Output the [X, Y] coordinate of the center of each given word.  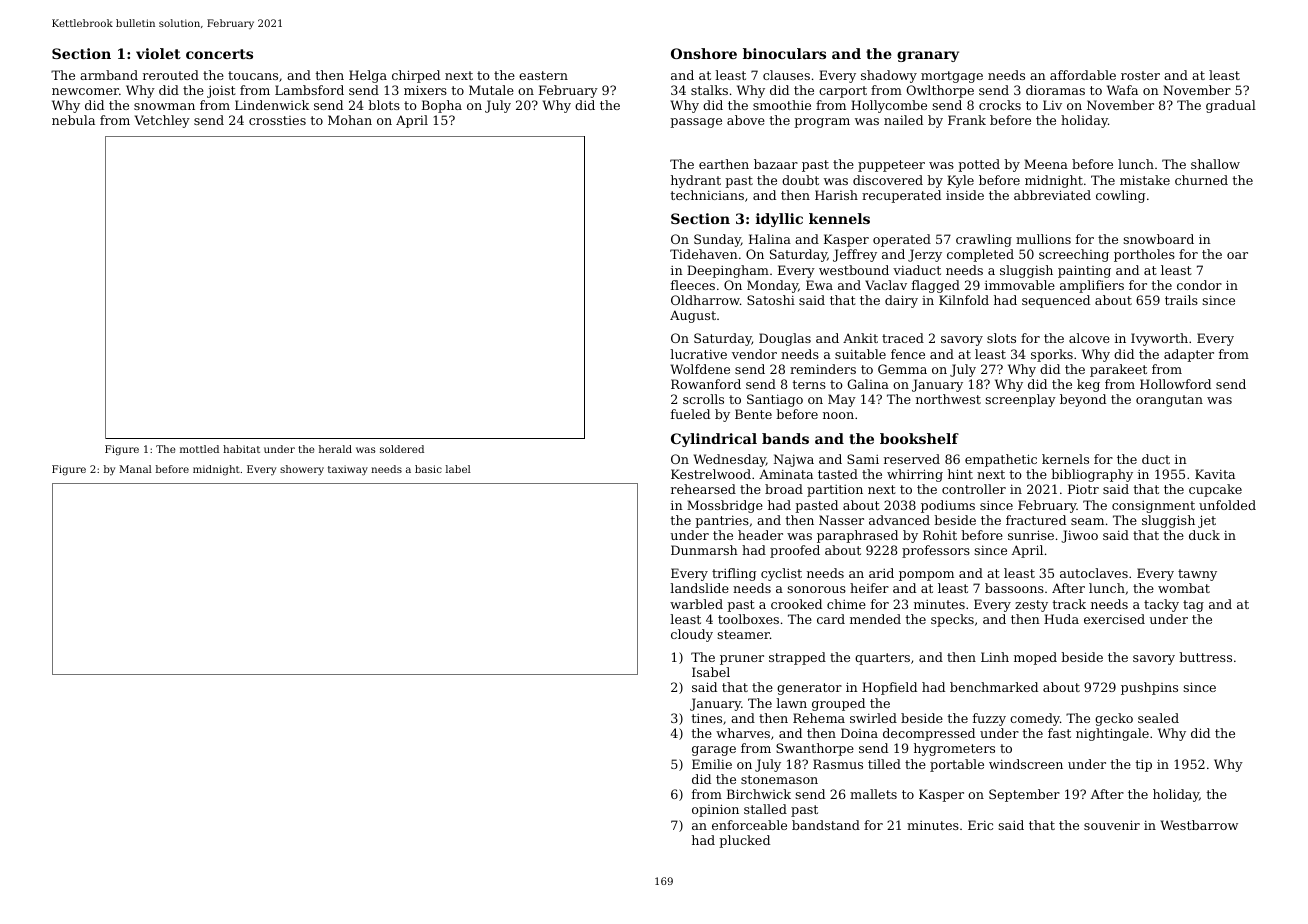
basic [428, 469]
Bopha [442, 106]
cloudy [692, 635]
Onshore [704, 53]
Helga [368, 76]
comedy [1035, 719]
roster [1140, 75]
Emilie [712, 764]
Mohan [350, 120]
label [458, 469]
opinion [715, 810]
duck [1204, 535]
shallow [1215, 164]
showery [302, 470]
